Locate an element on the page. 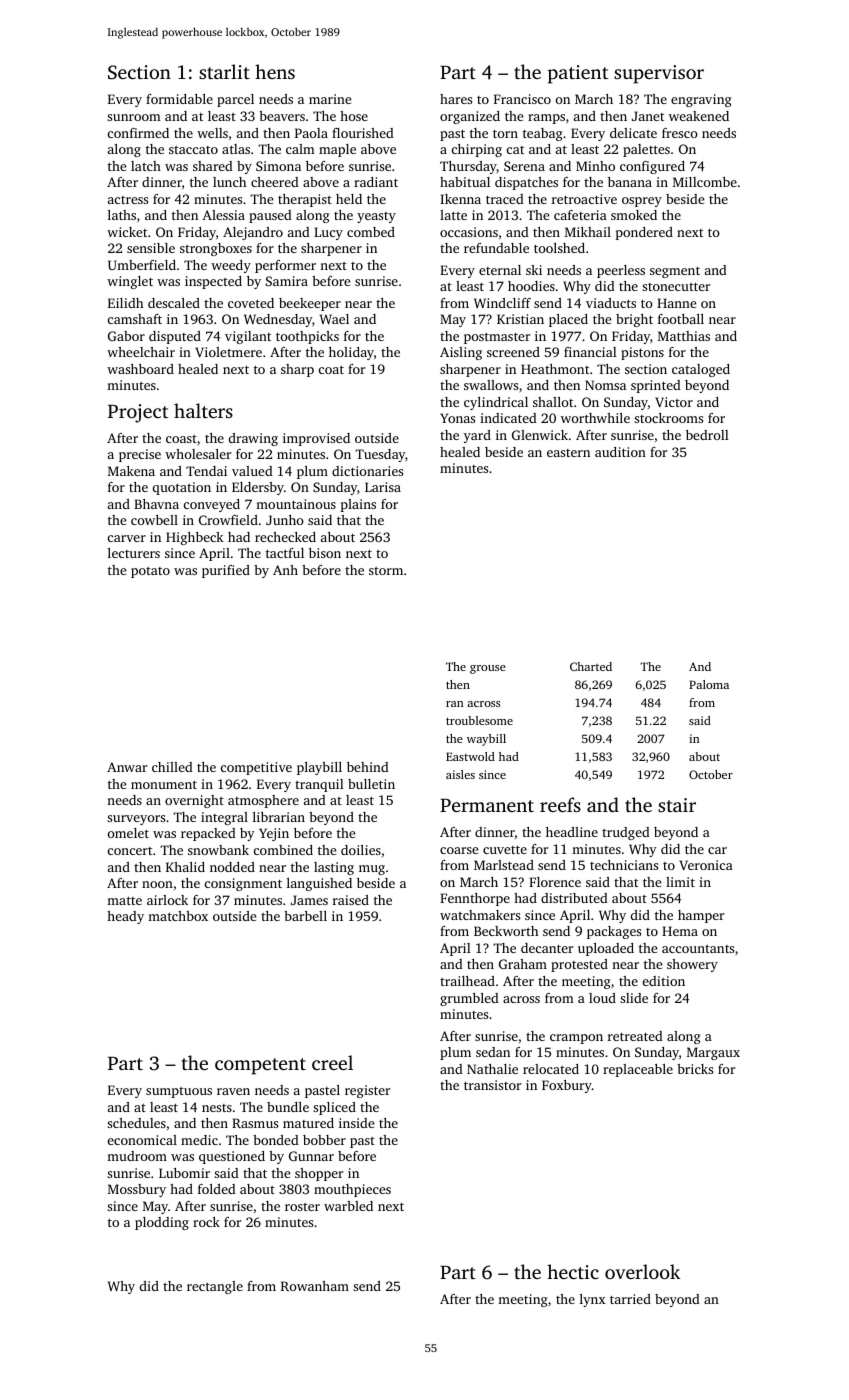 The height and width of the document is (1400, 849). rectangle is located at coordinates (215, 1287).
